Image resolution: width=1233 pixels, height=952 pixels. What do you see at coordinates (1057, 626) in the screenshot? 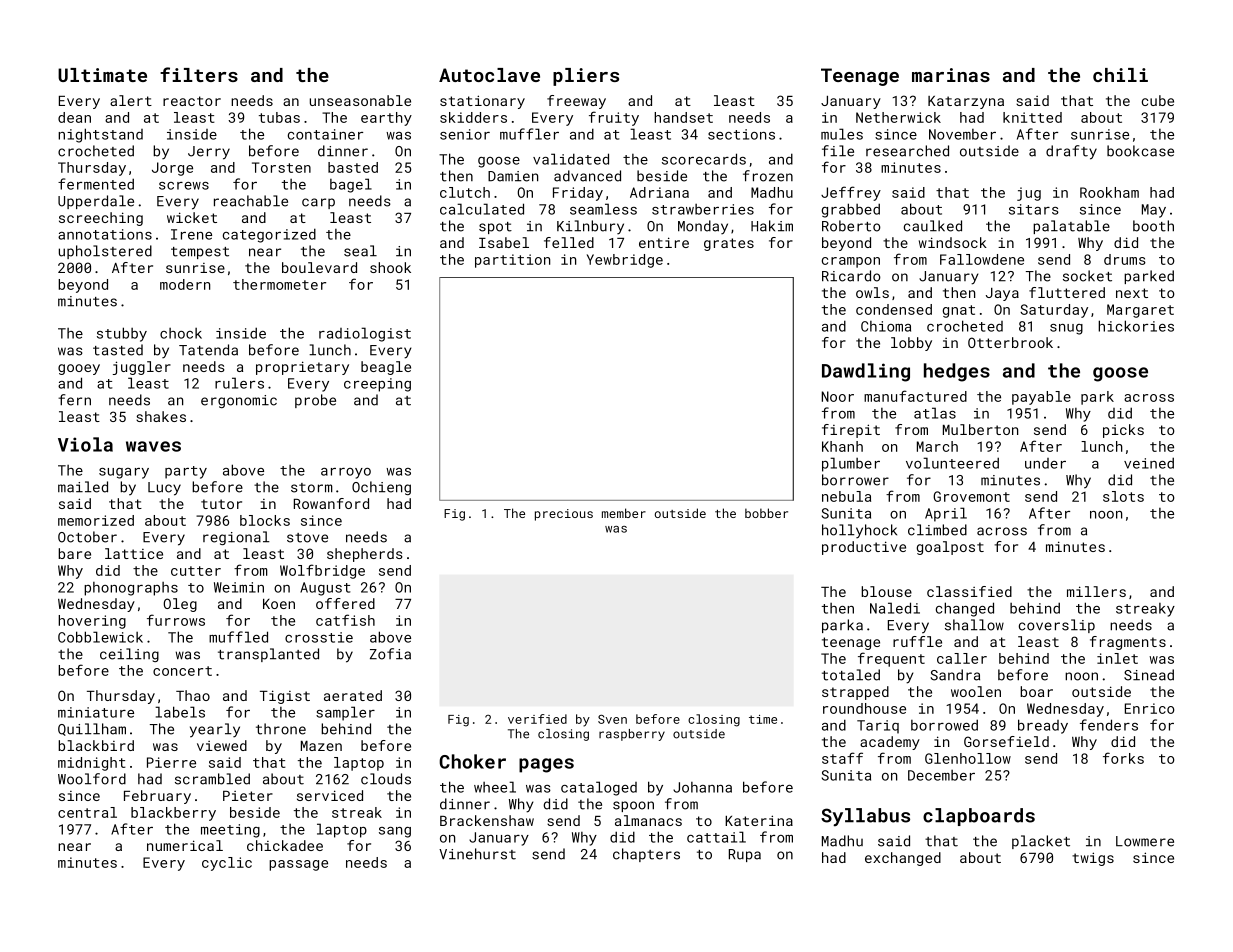
I see `coverslip` at bounding box center [1057, 626].
